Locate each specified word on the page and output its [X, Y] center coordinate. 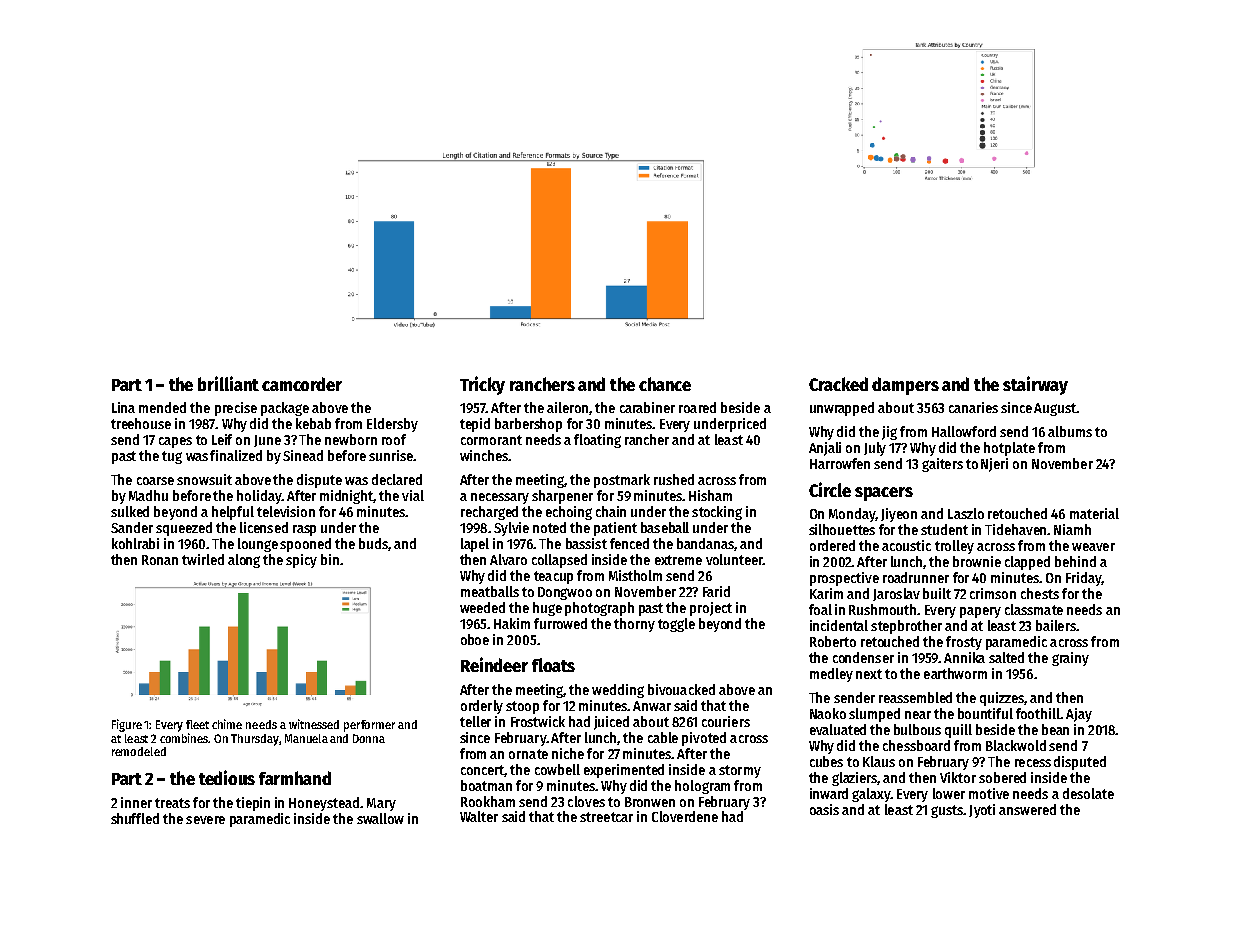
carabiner [647, 407]
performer [369, 726]
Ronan [160, 560]
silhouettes [842, 529]
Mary [381, 804]
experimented [624, 771]
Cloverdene [685, 816]
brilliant [228, 383]
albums [1070, 431]
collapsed [559, 561]
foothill [1038, 713]
